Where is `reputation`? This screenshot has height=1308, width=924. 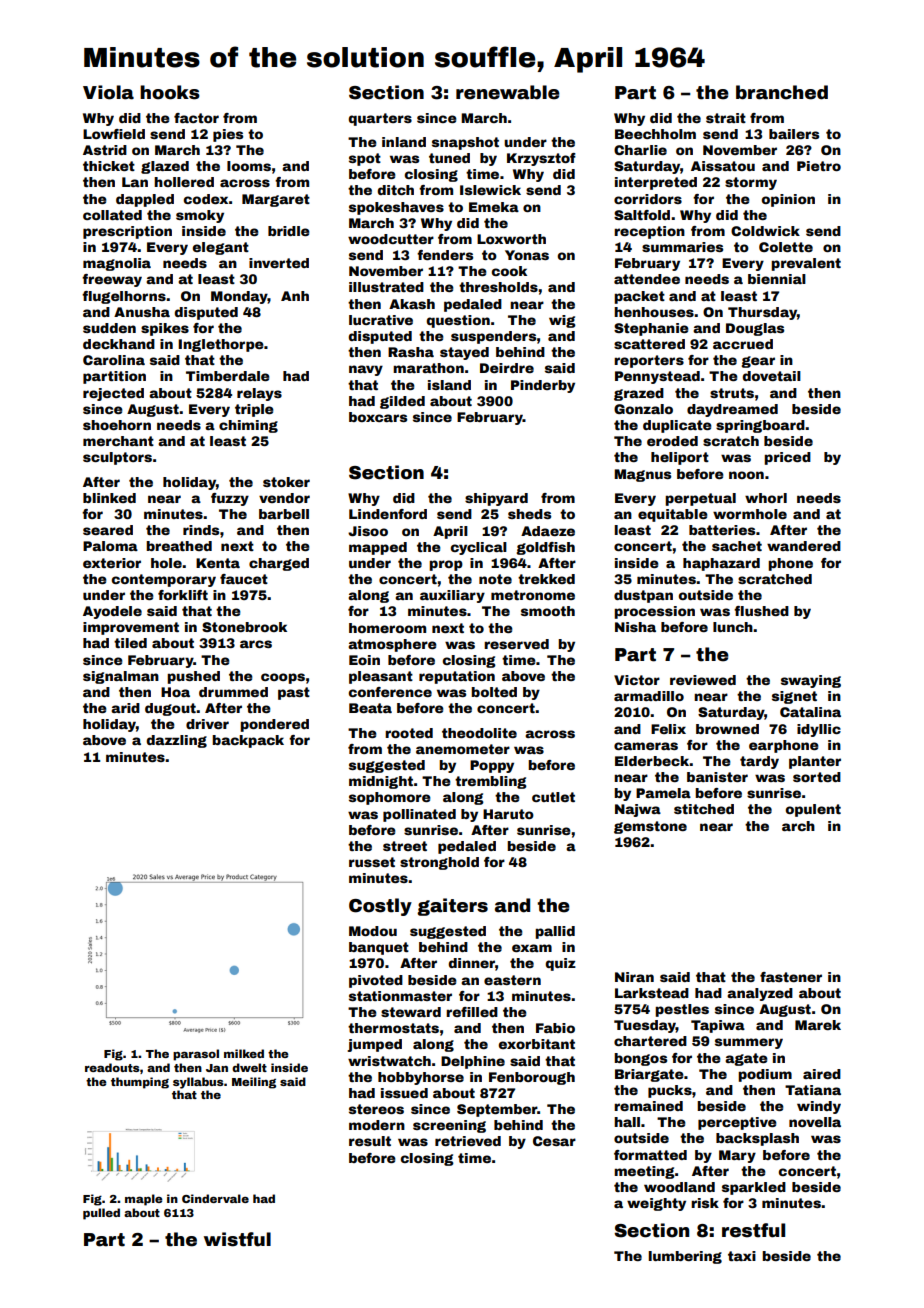 reputation is located at coordinates (457, 677).
